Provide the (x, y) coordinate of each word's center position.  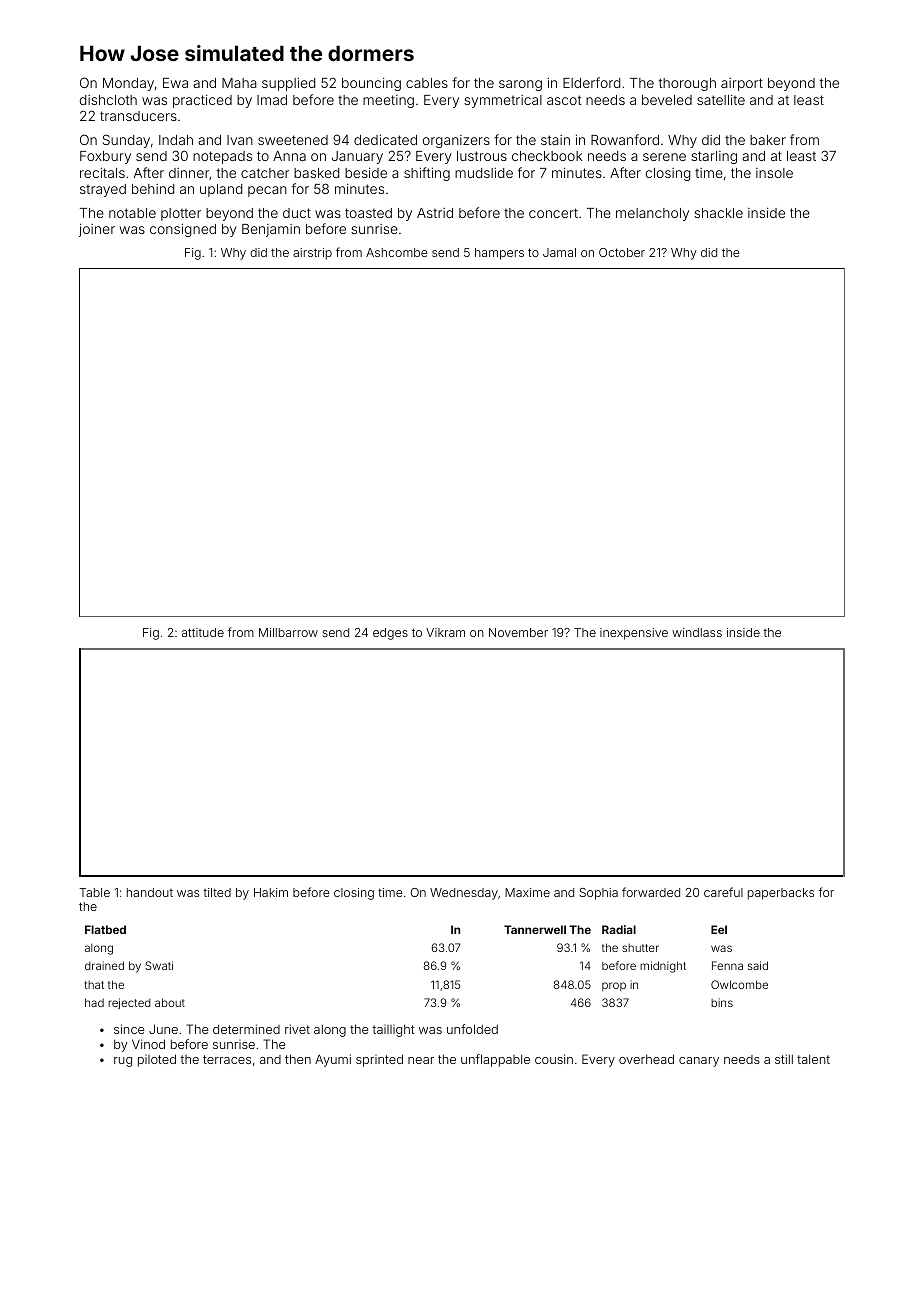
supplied (288, 84)
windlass (697, 632)
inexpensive (634, 634)
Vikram (445, 632)
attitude (203, 632)
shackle (718, 213)
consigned (183, 230)
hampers (499, 254)
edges (390, 634)
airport (742, 84)
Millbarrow (288, 632)
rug (123, 1062)
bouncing (371, 84)
